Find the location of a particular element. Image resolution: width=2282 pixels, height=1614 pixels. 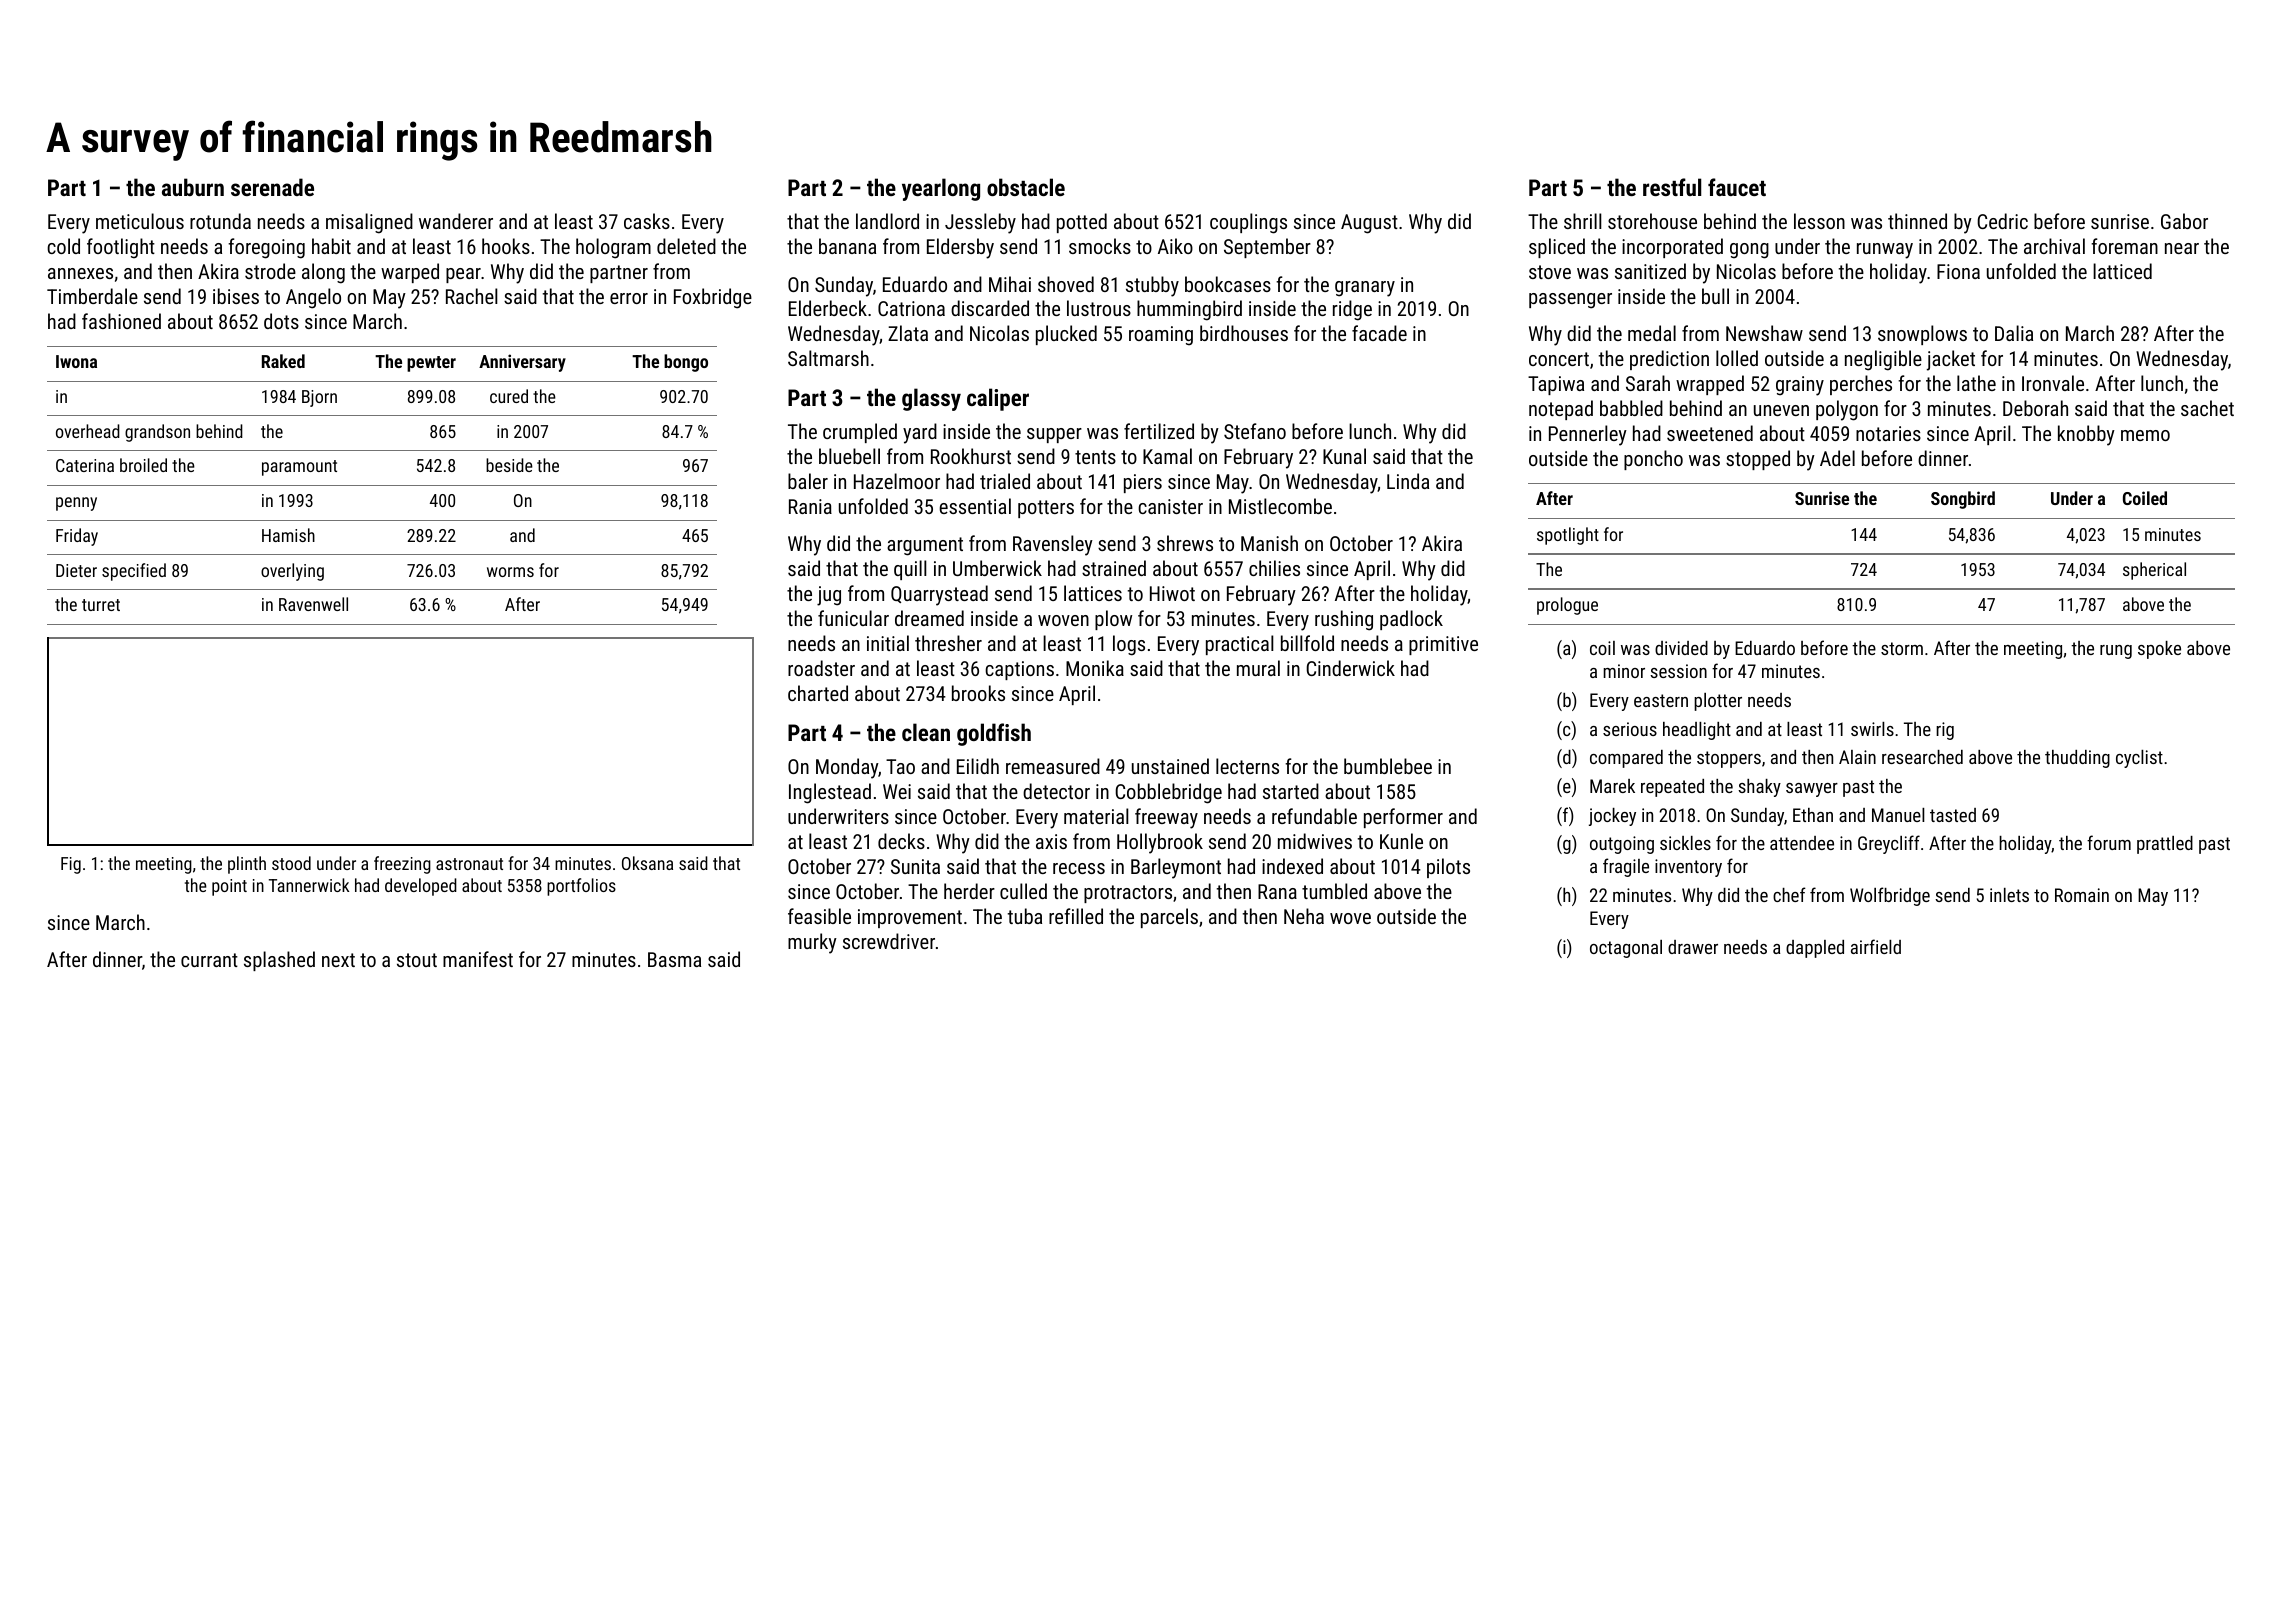

charted is located at coordinates (818, 693).
